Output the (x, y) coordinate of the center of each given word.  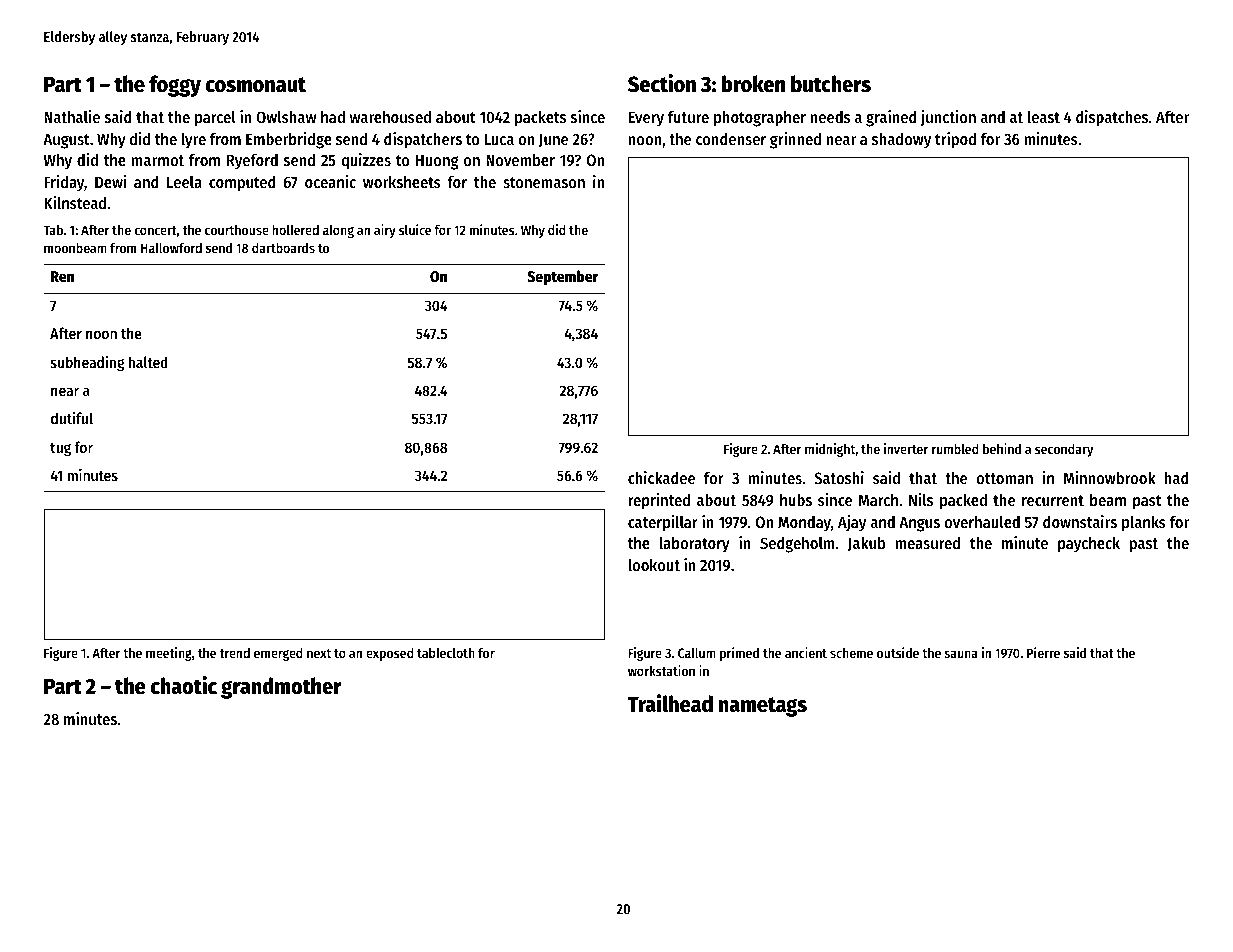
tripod (955, 140)
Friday (64, 183)
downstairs (1080, 521)
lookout (654, 565)
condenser (731, 139)
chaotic (184, 685)
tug (60, 450)
